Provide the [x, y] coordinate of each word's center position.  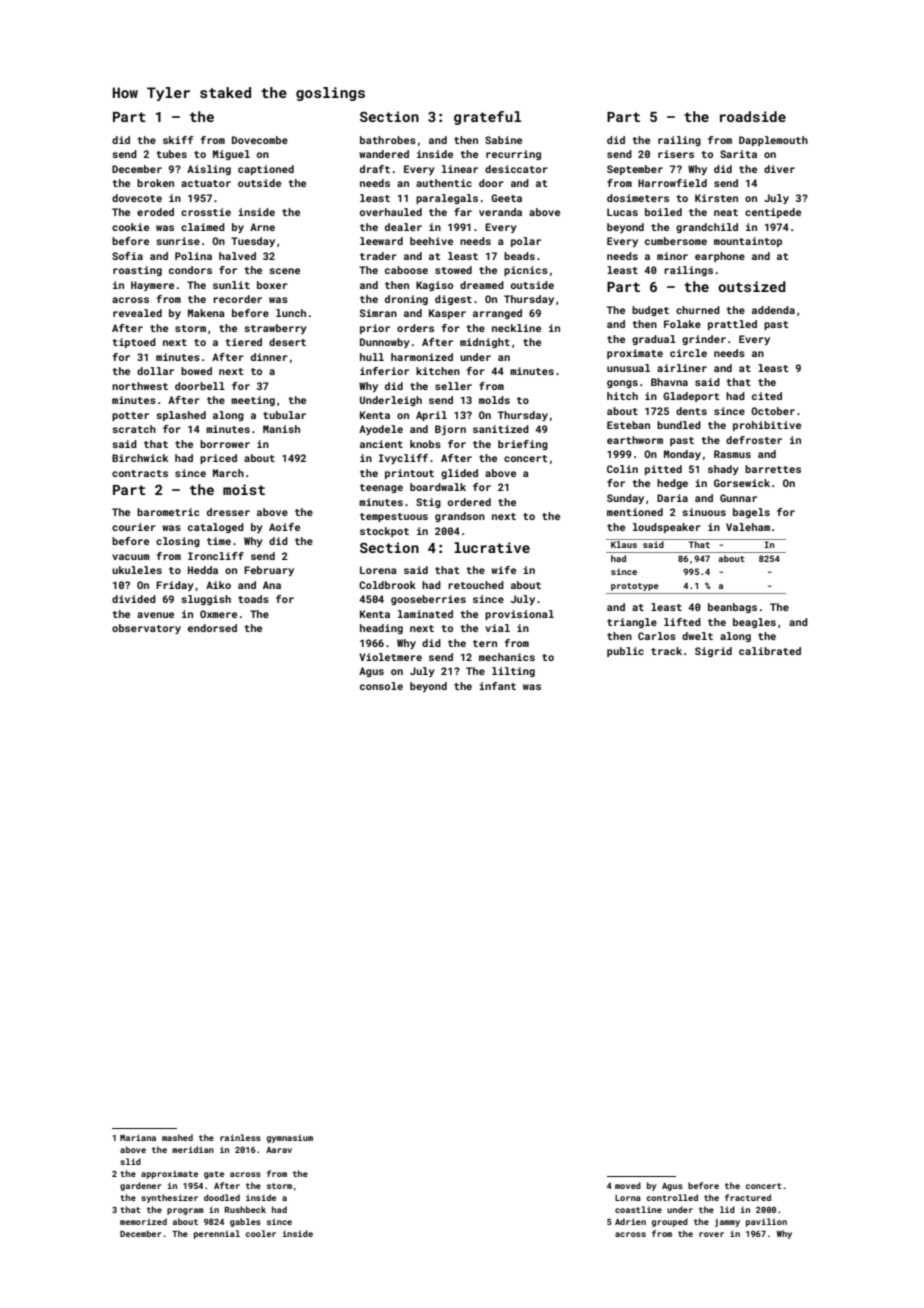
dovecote [137, 198]
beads [519, 256]
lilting [513, 672]
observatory [146, 629]
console [381, 686]
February [269, 571]
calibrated [770, 651]
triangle [632, 623]
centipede [773, 213]
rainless [240, 1137]
